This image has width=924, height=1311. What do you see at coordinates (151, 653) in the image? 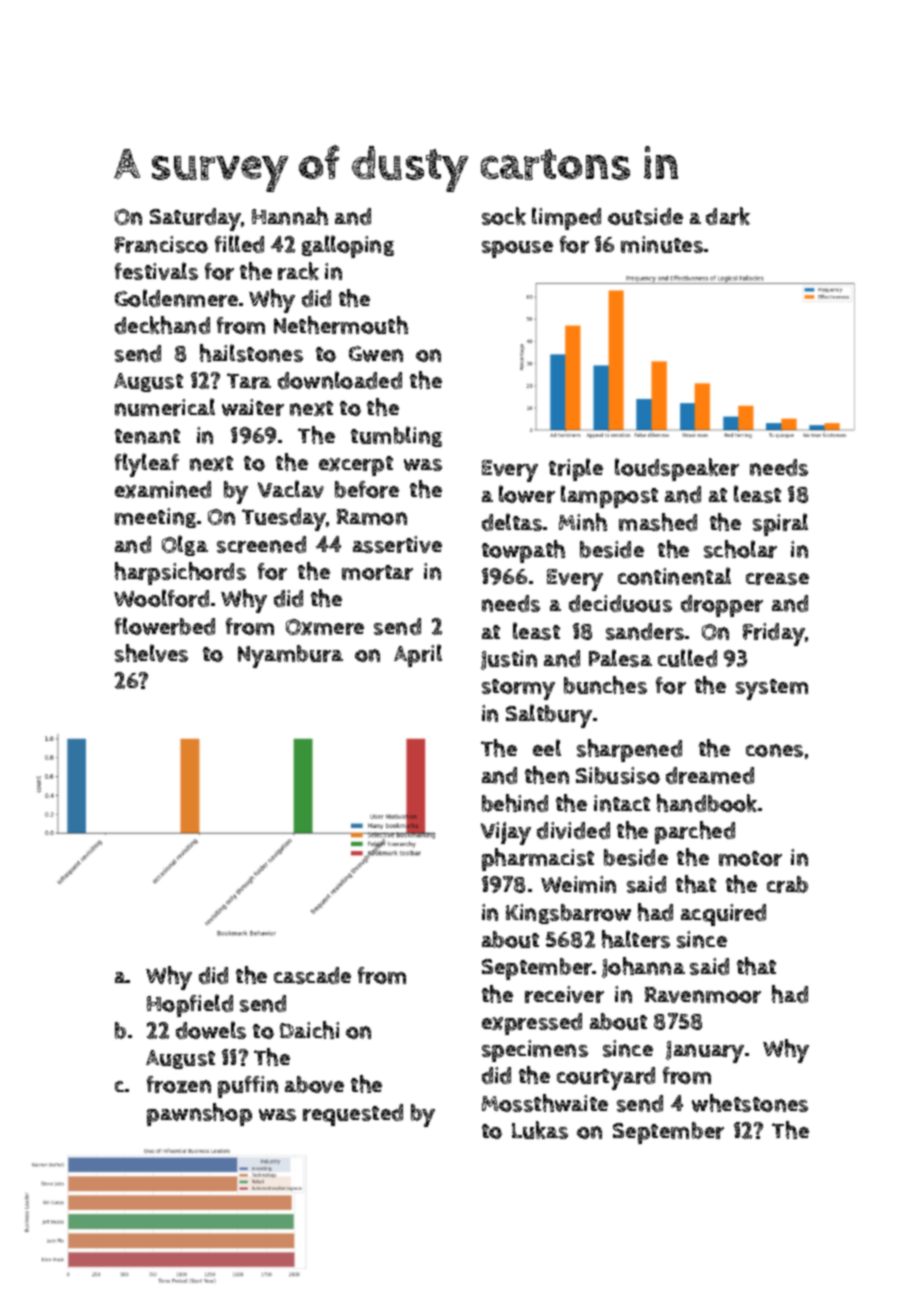
I see `shelves` at bounding box center [151, 653].
